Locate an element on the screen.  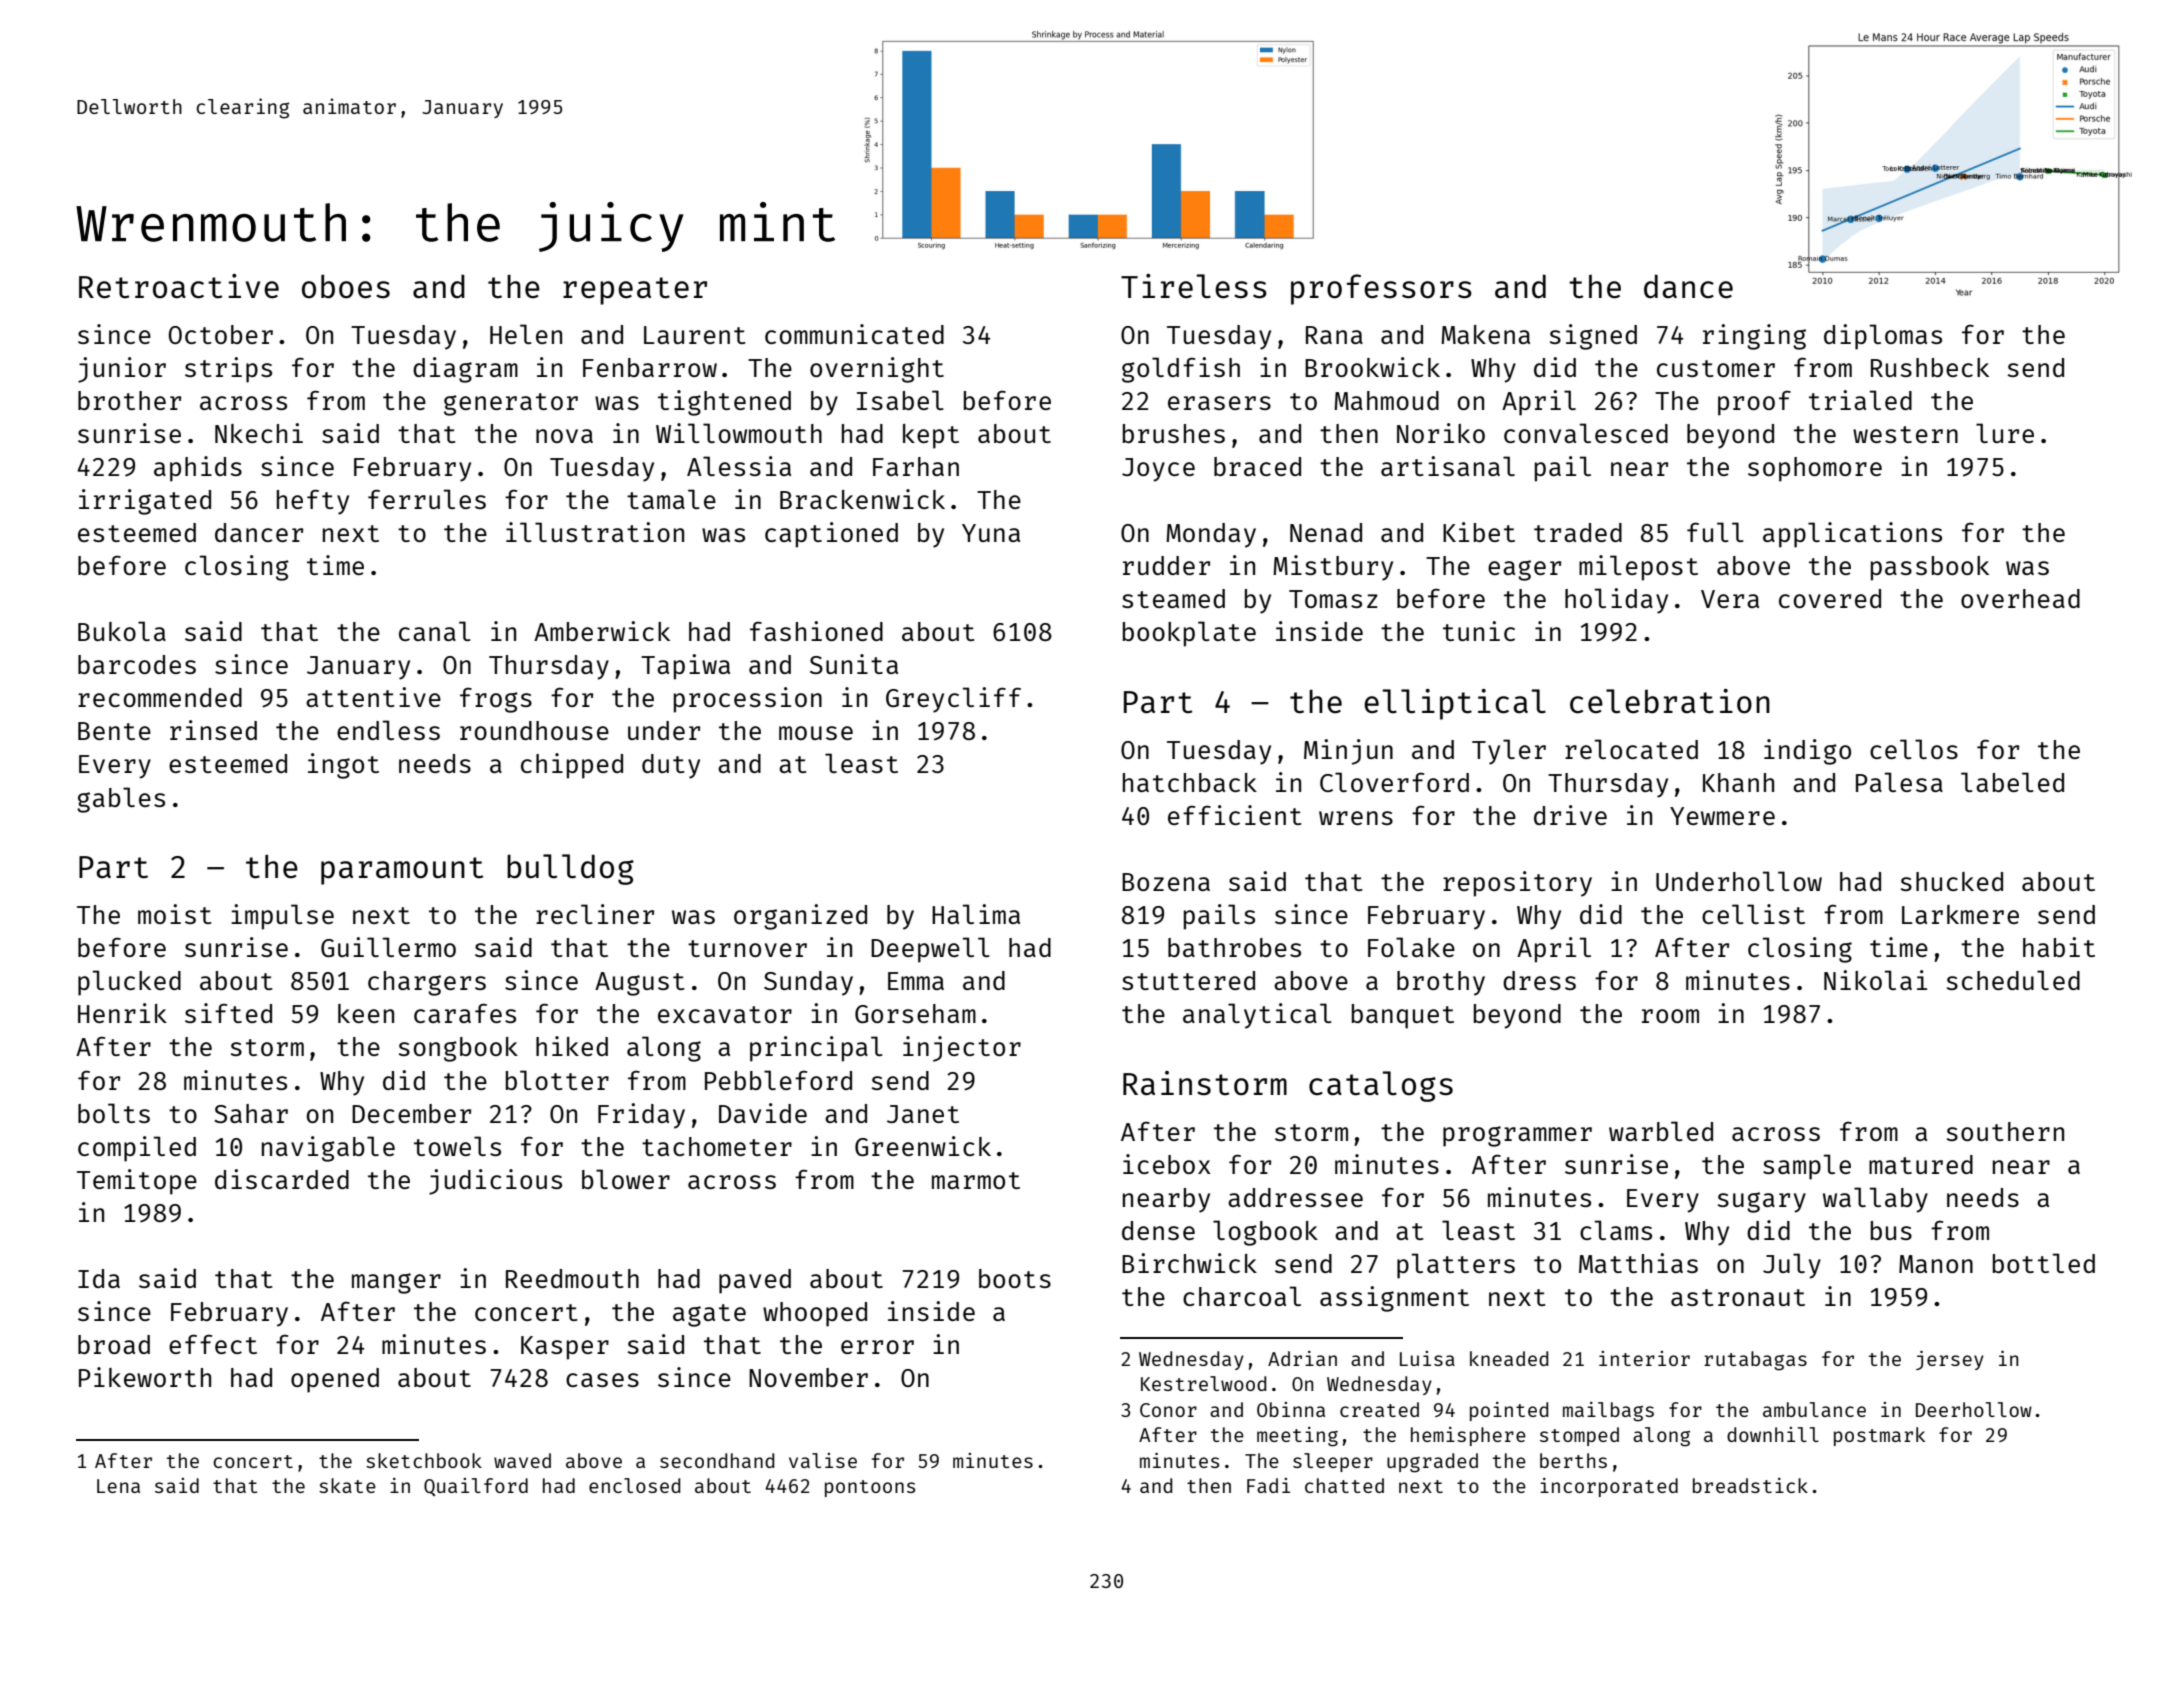
Kasper is located at coordinates (565, 1348).
